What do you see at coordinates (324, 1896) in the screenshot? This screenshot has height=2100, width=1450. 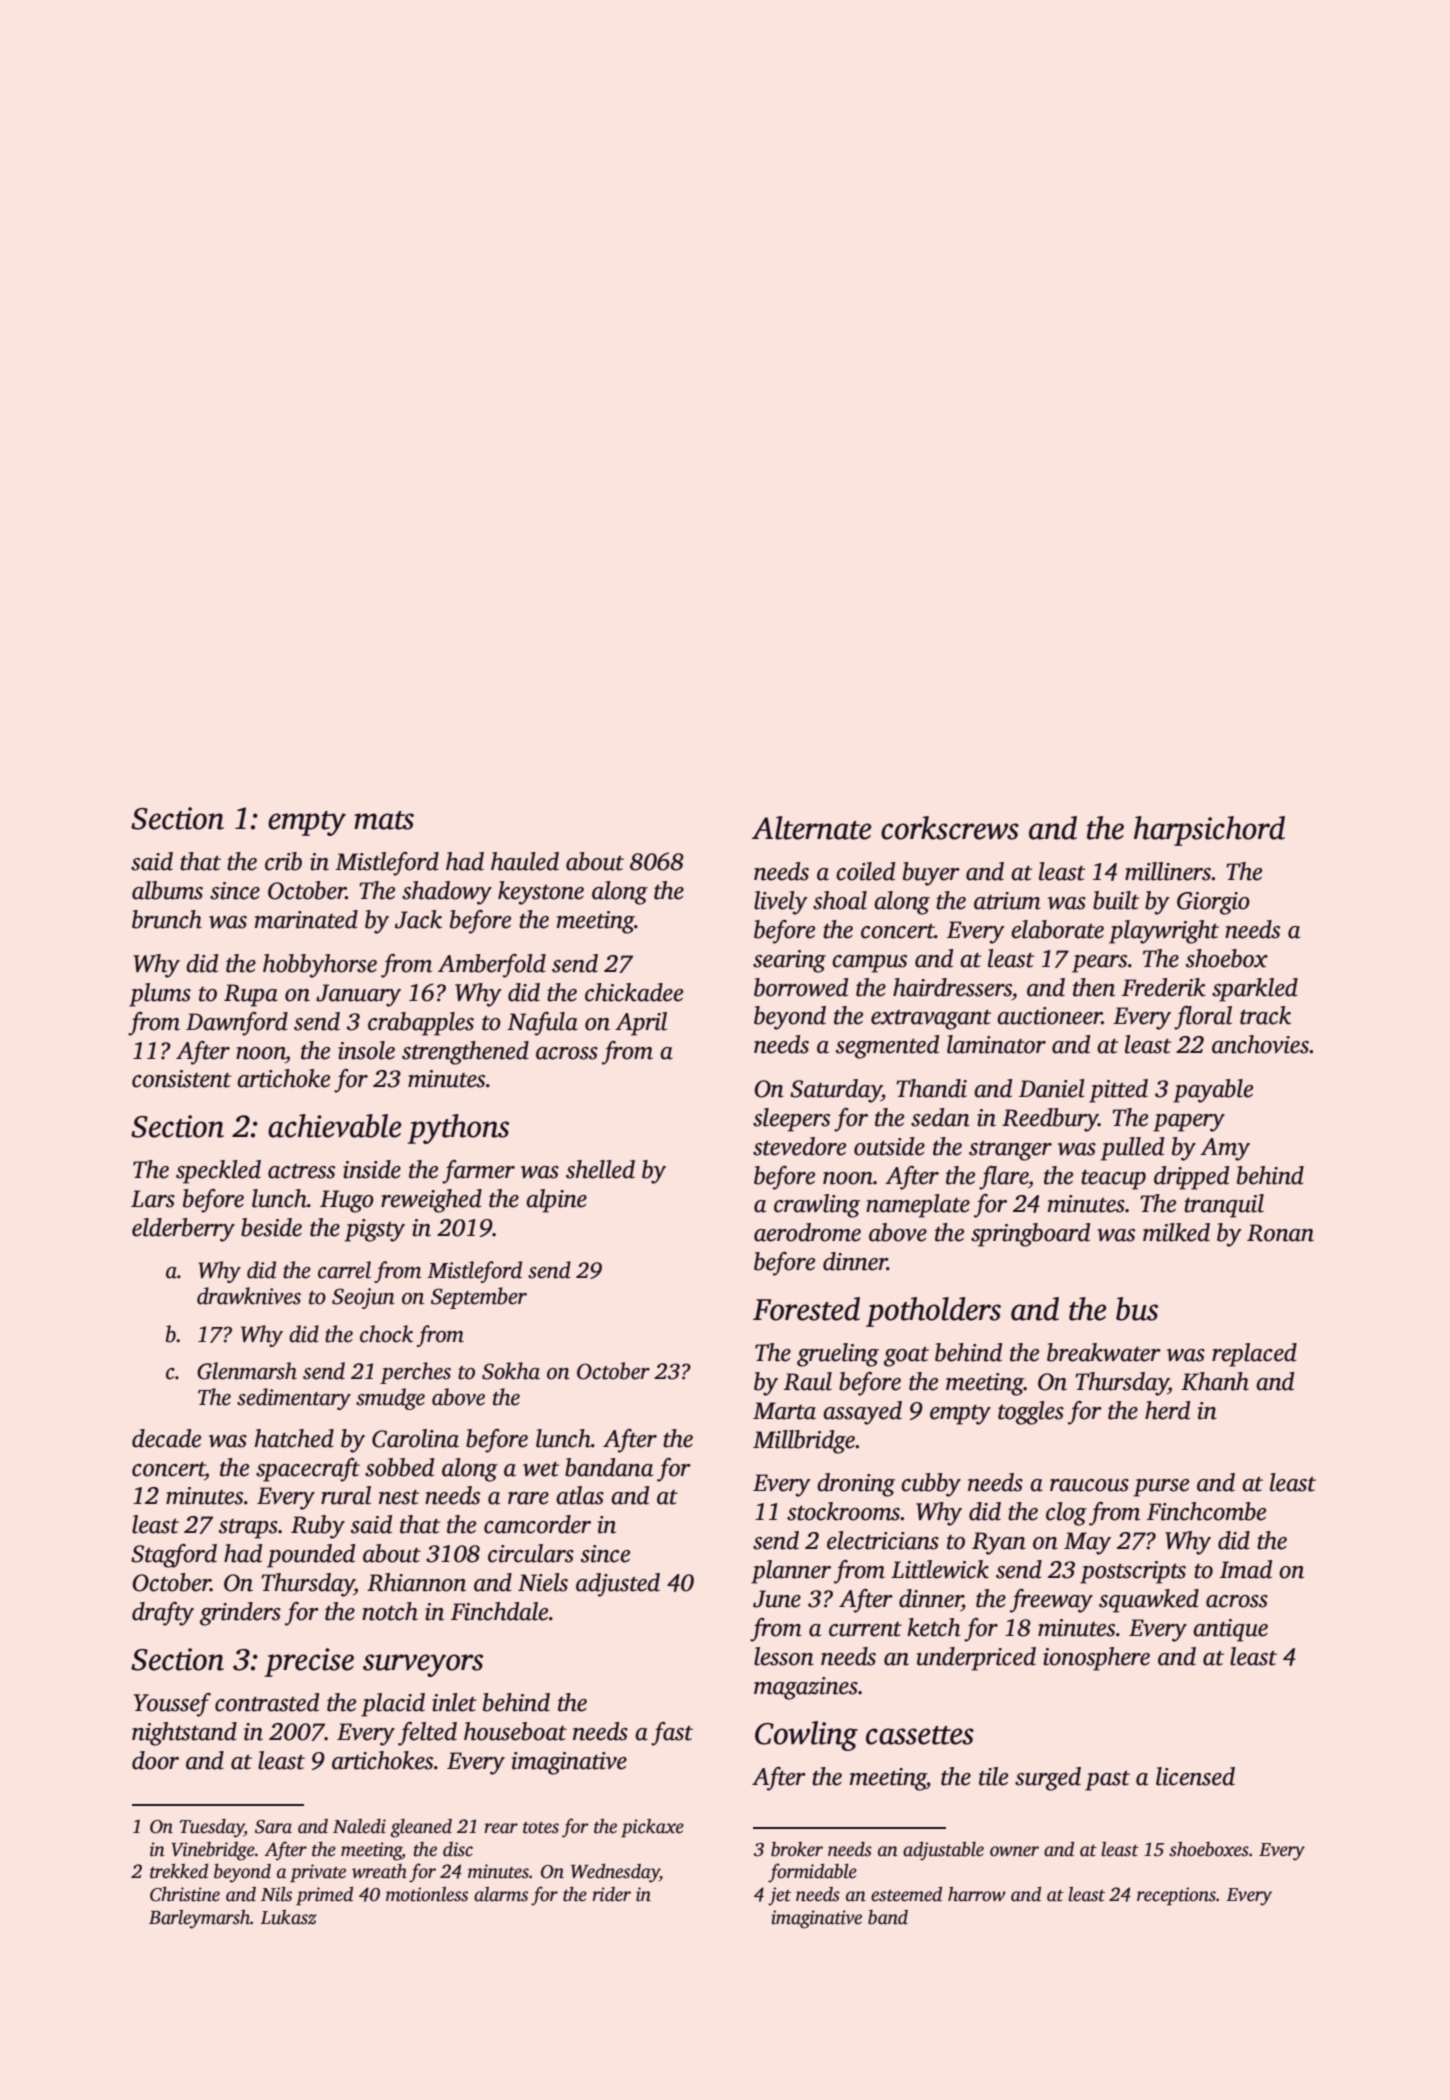 I see `primed` at bounding box center [324, 1896].
